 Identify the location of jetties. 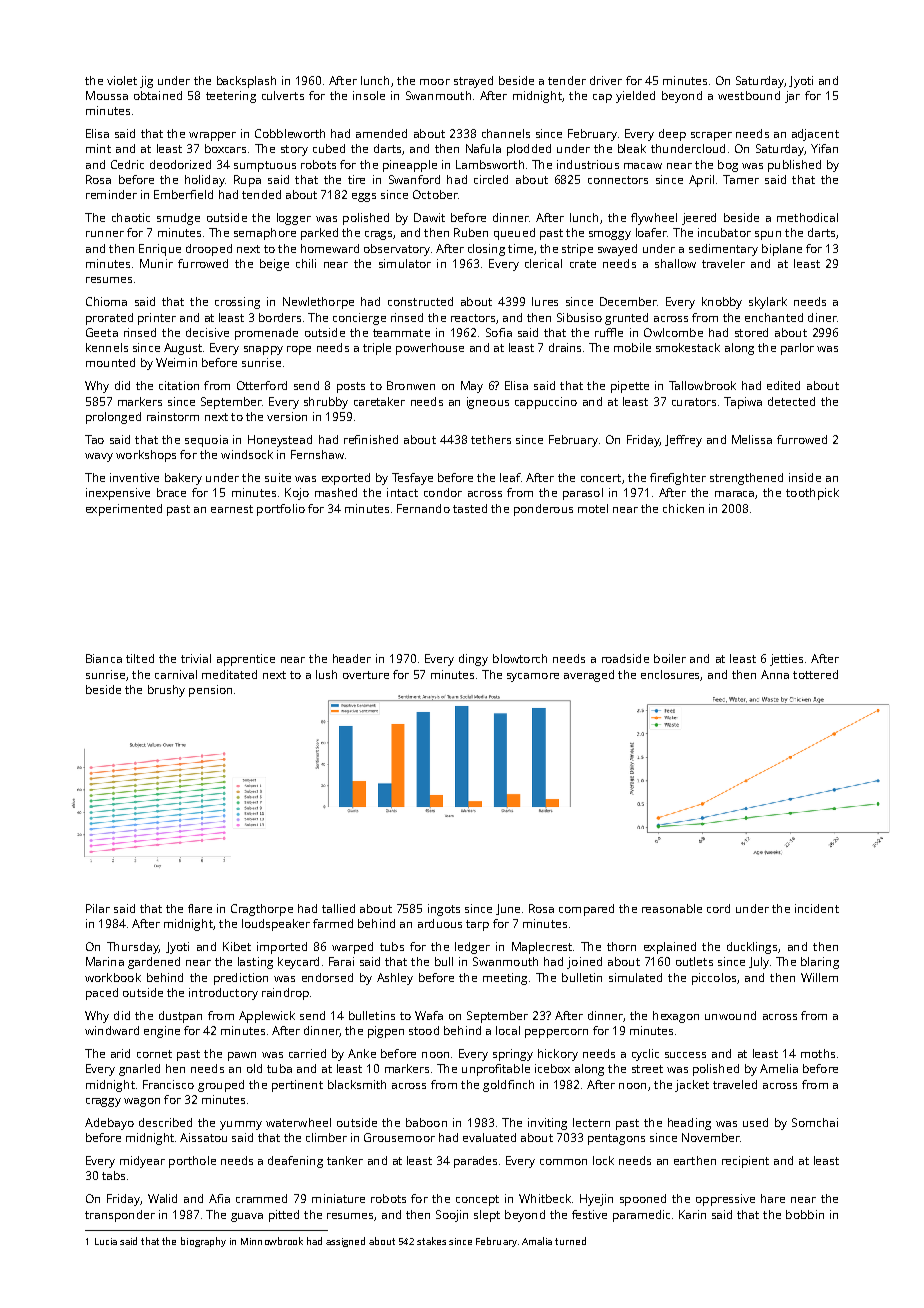
(786, 660).
